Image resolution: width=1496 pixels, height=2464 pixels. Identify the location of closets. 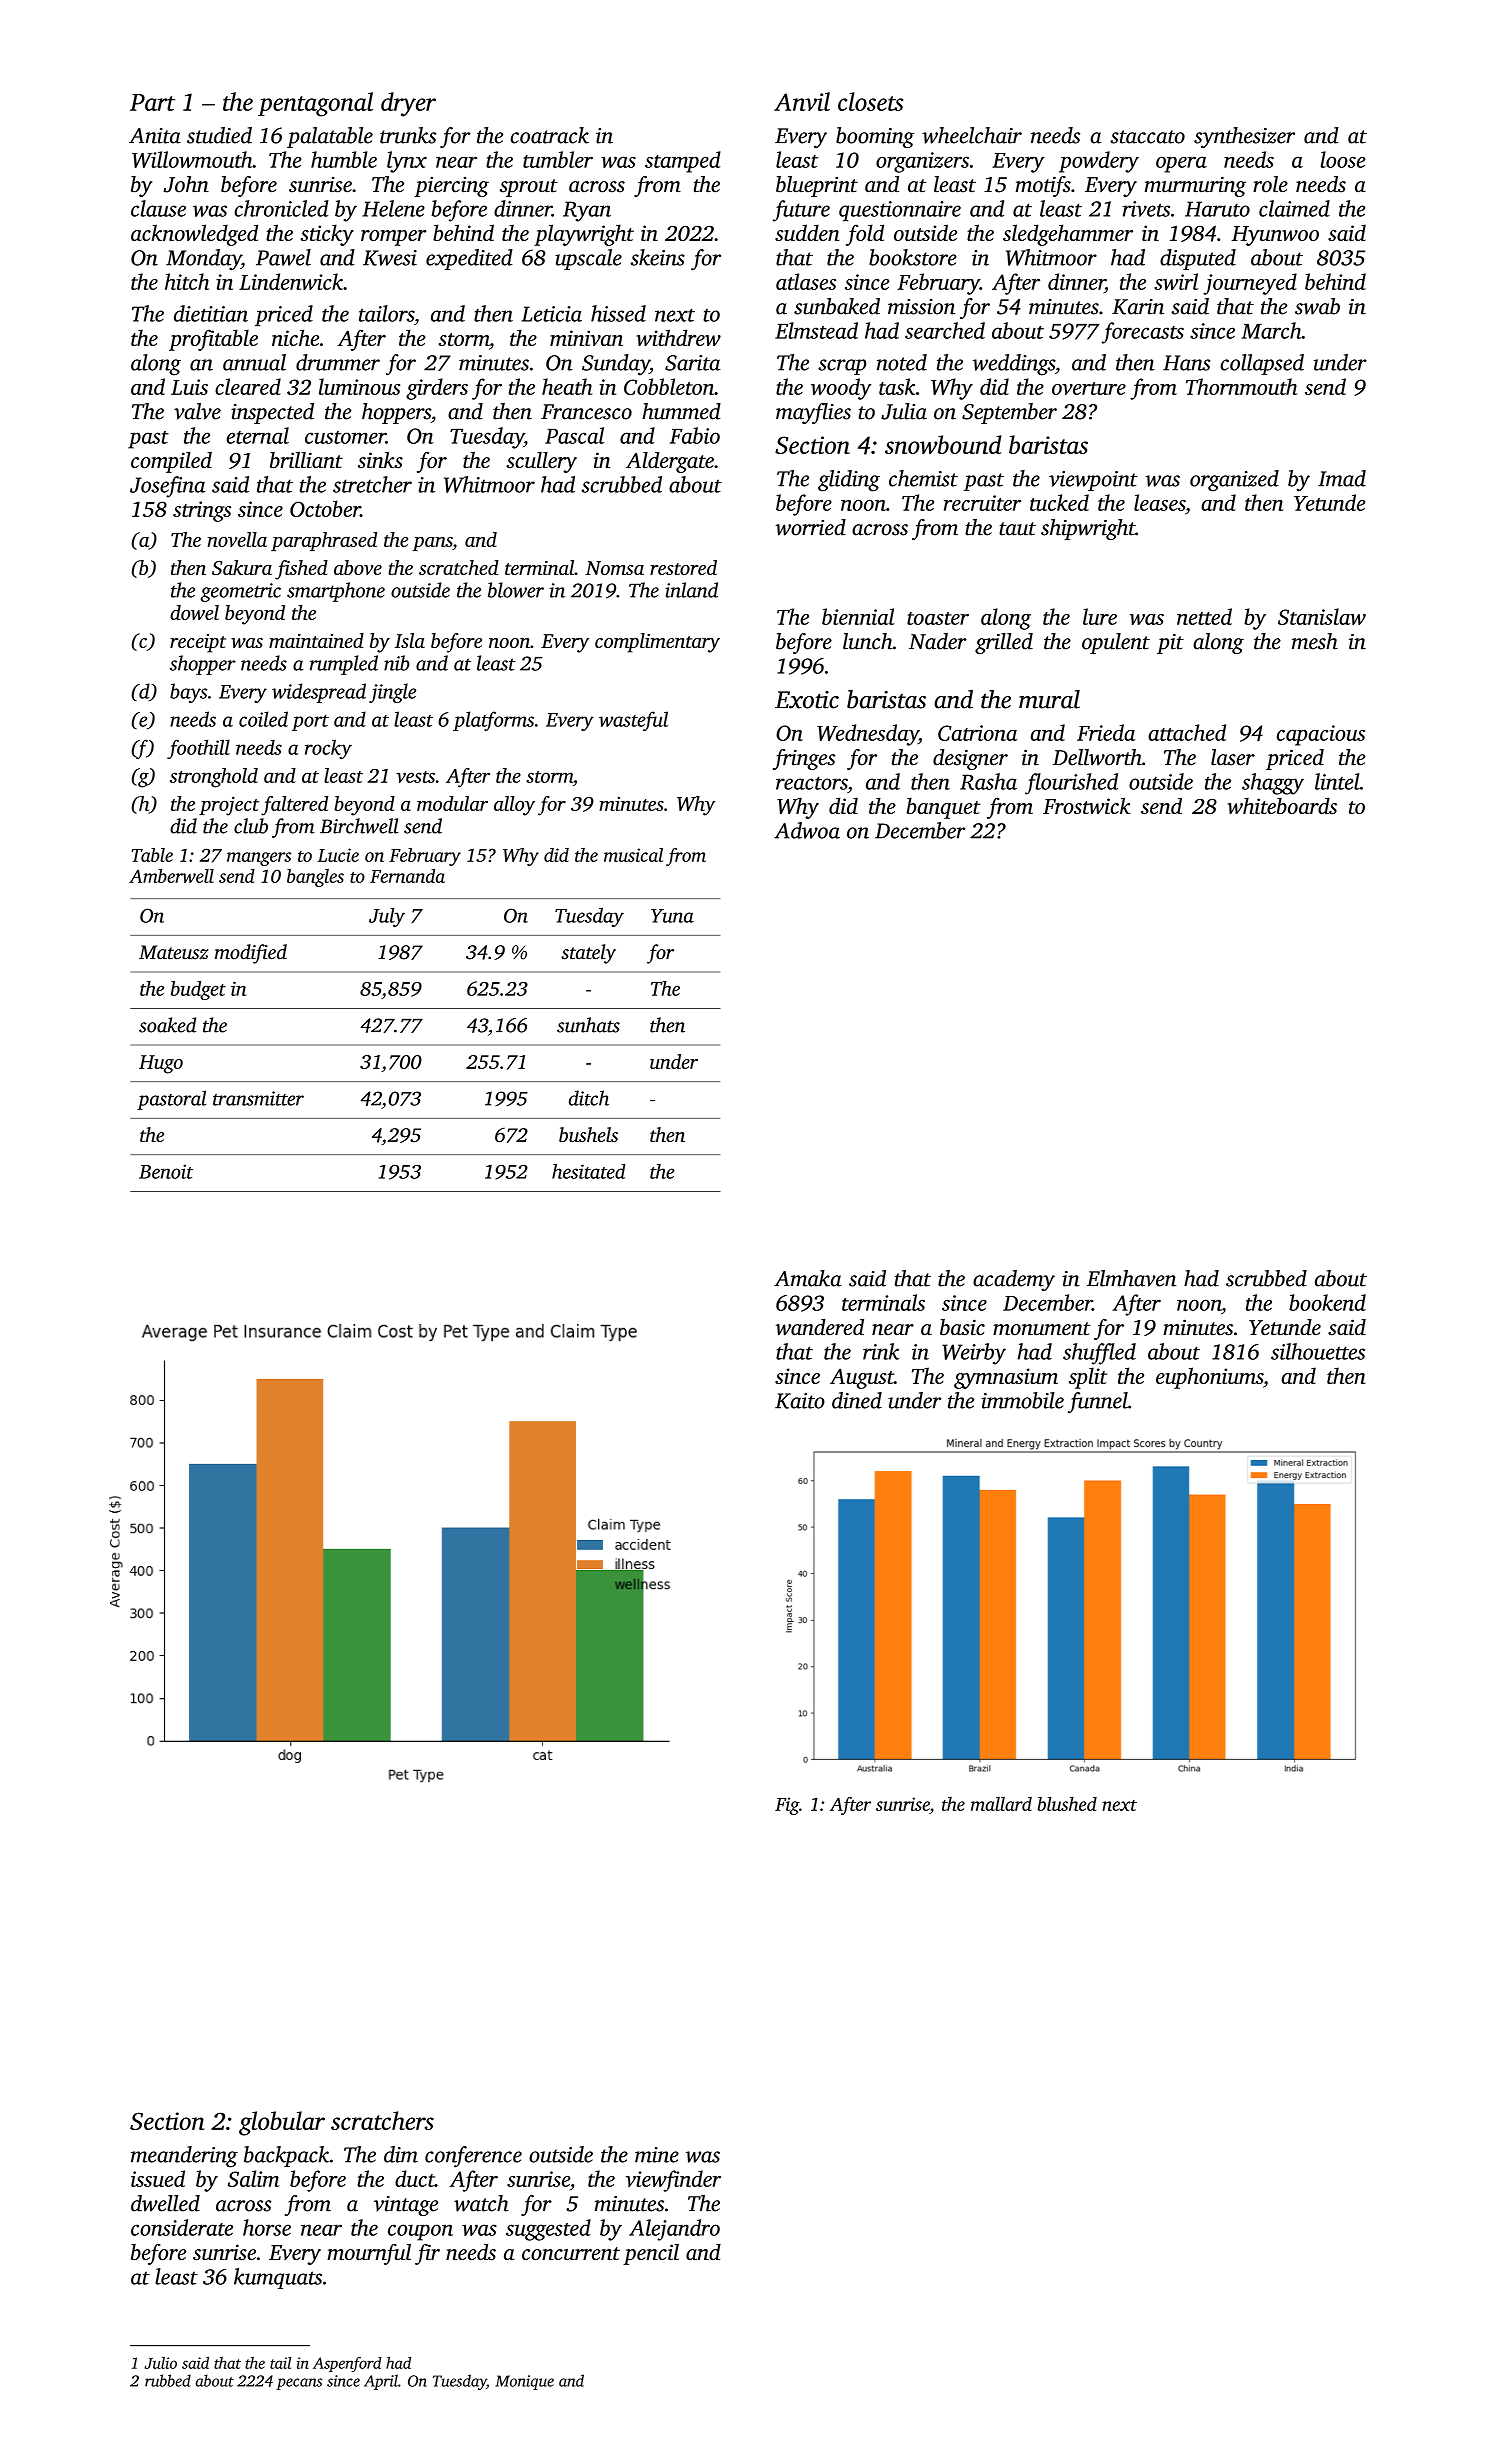
(870, 101).
